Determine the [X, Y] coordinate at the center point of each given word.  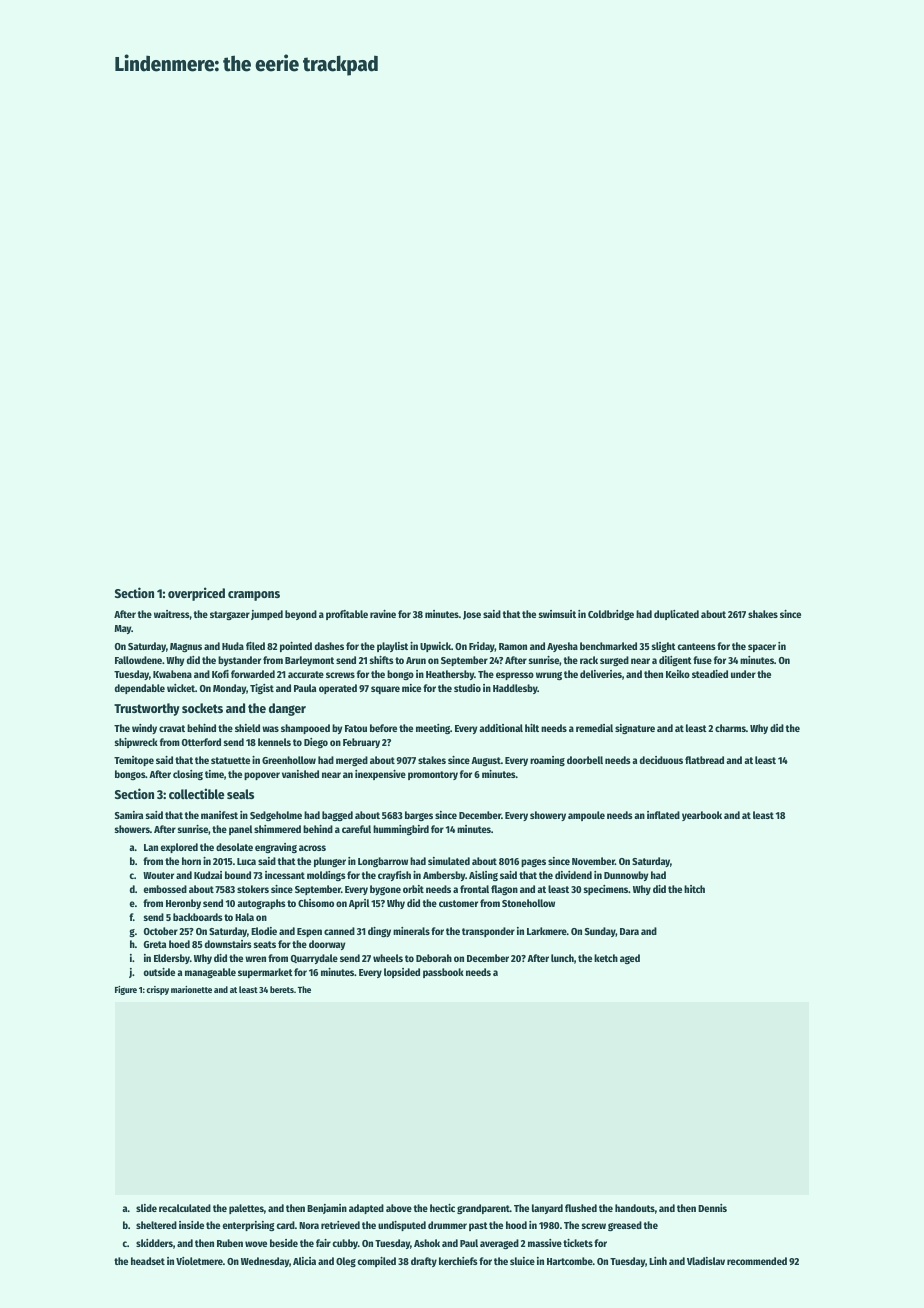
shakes [763, 614]
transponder [488, 932]
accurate [306, 674]
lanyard [547, 1209]
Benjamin [327, 1209]
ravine [383, 614]
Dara [629, 931]
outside [159, 972]
